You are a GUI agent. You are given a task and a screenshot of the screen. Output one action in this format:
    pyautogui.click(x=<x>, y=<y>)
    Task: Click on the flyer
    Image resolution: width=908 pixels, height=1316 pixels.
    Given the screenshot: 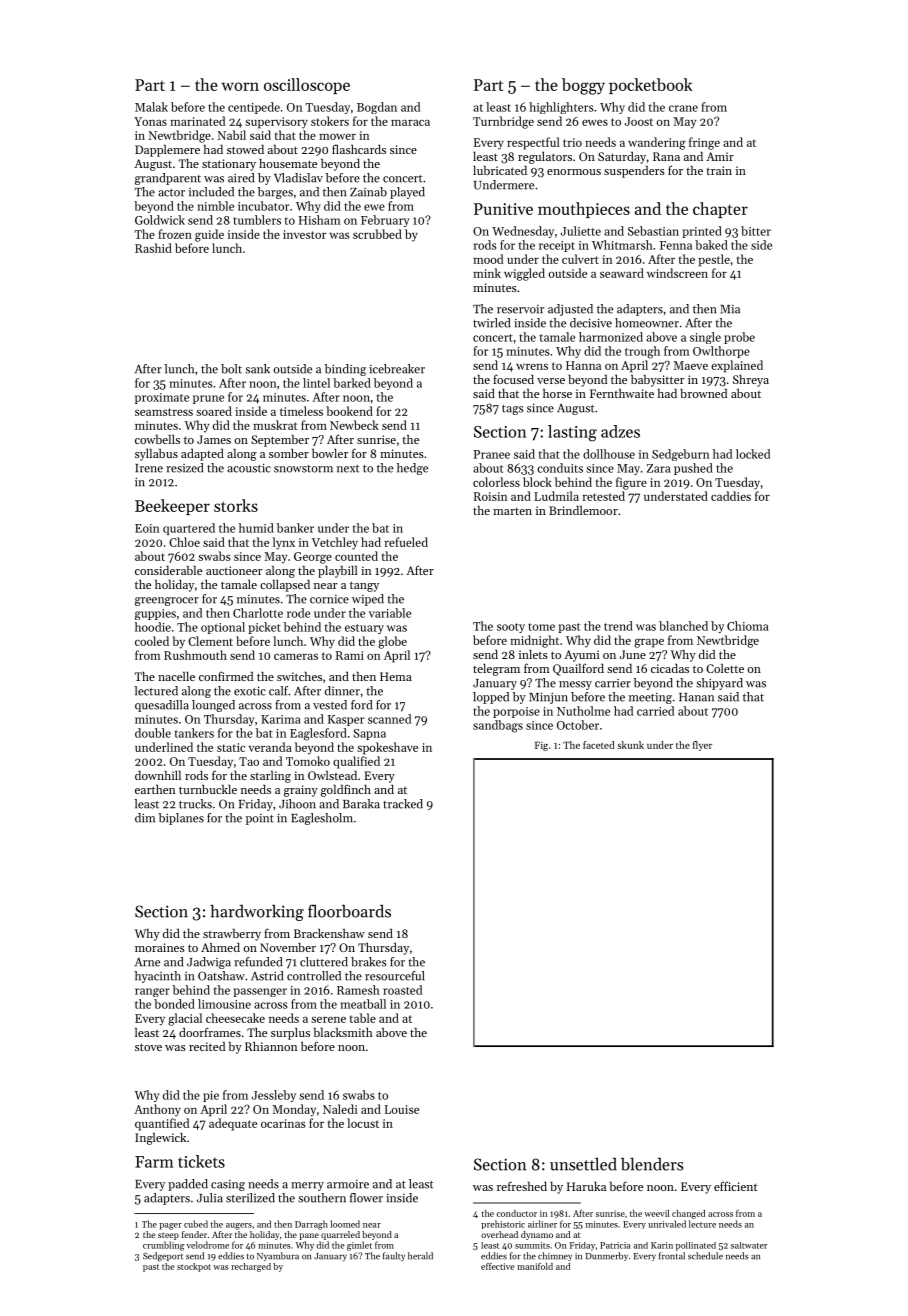 What is the action you would take?
    pyautogui.click(x=702, y=746)
